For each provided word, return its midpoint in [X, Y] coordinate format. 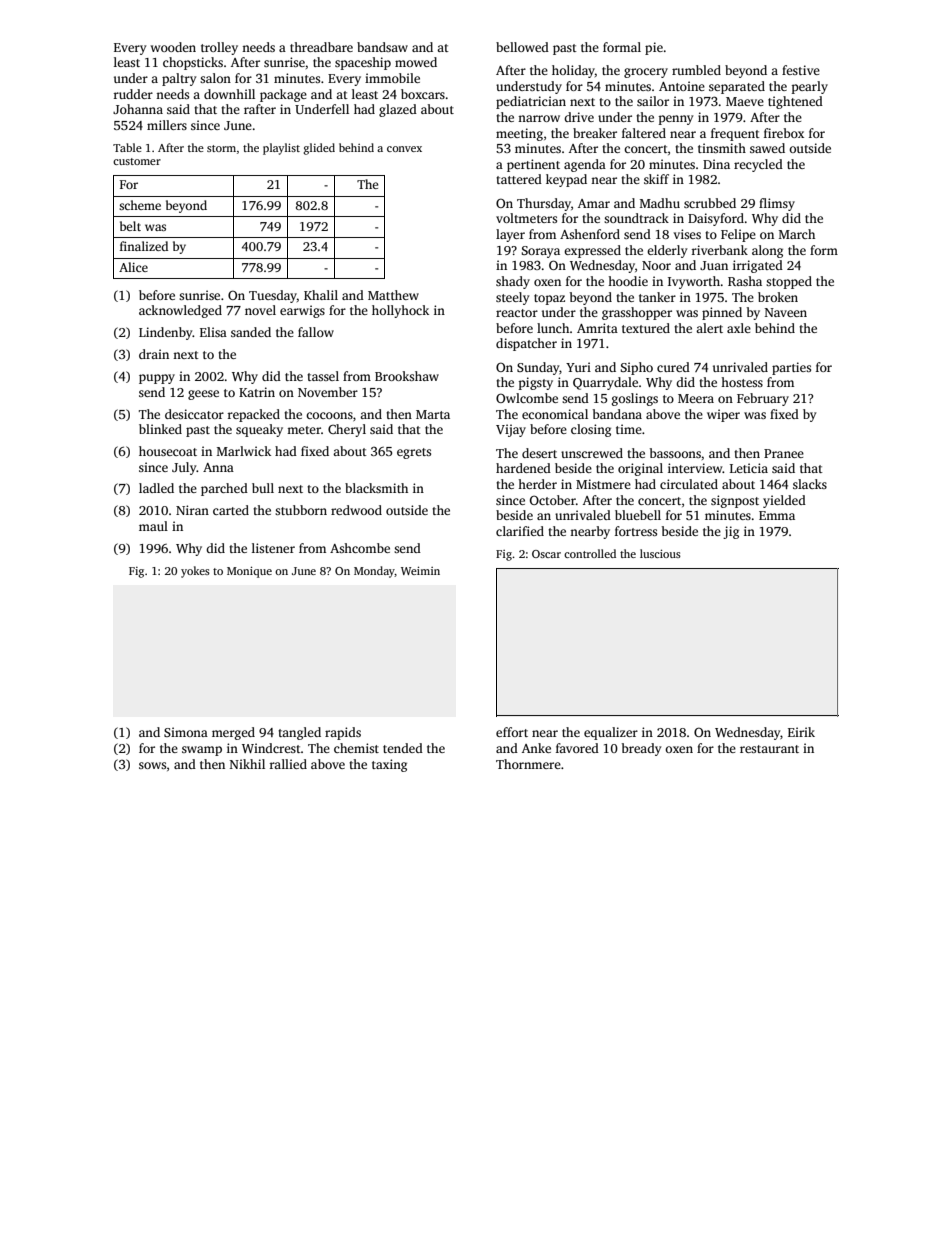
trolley [219, 48]
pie [654, 48]
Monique [249, 572]
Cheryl [347, 430]
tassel [323, 376]
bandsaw [382, 47]
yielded [784, 501]
